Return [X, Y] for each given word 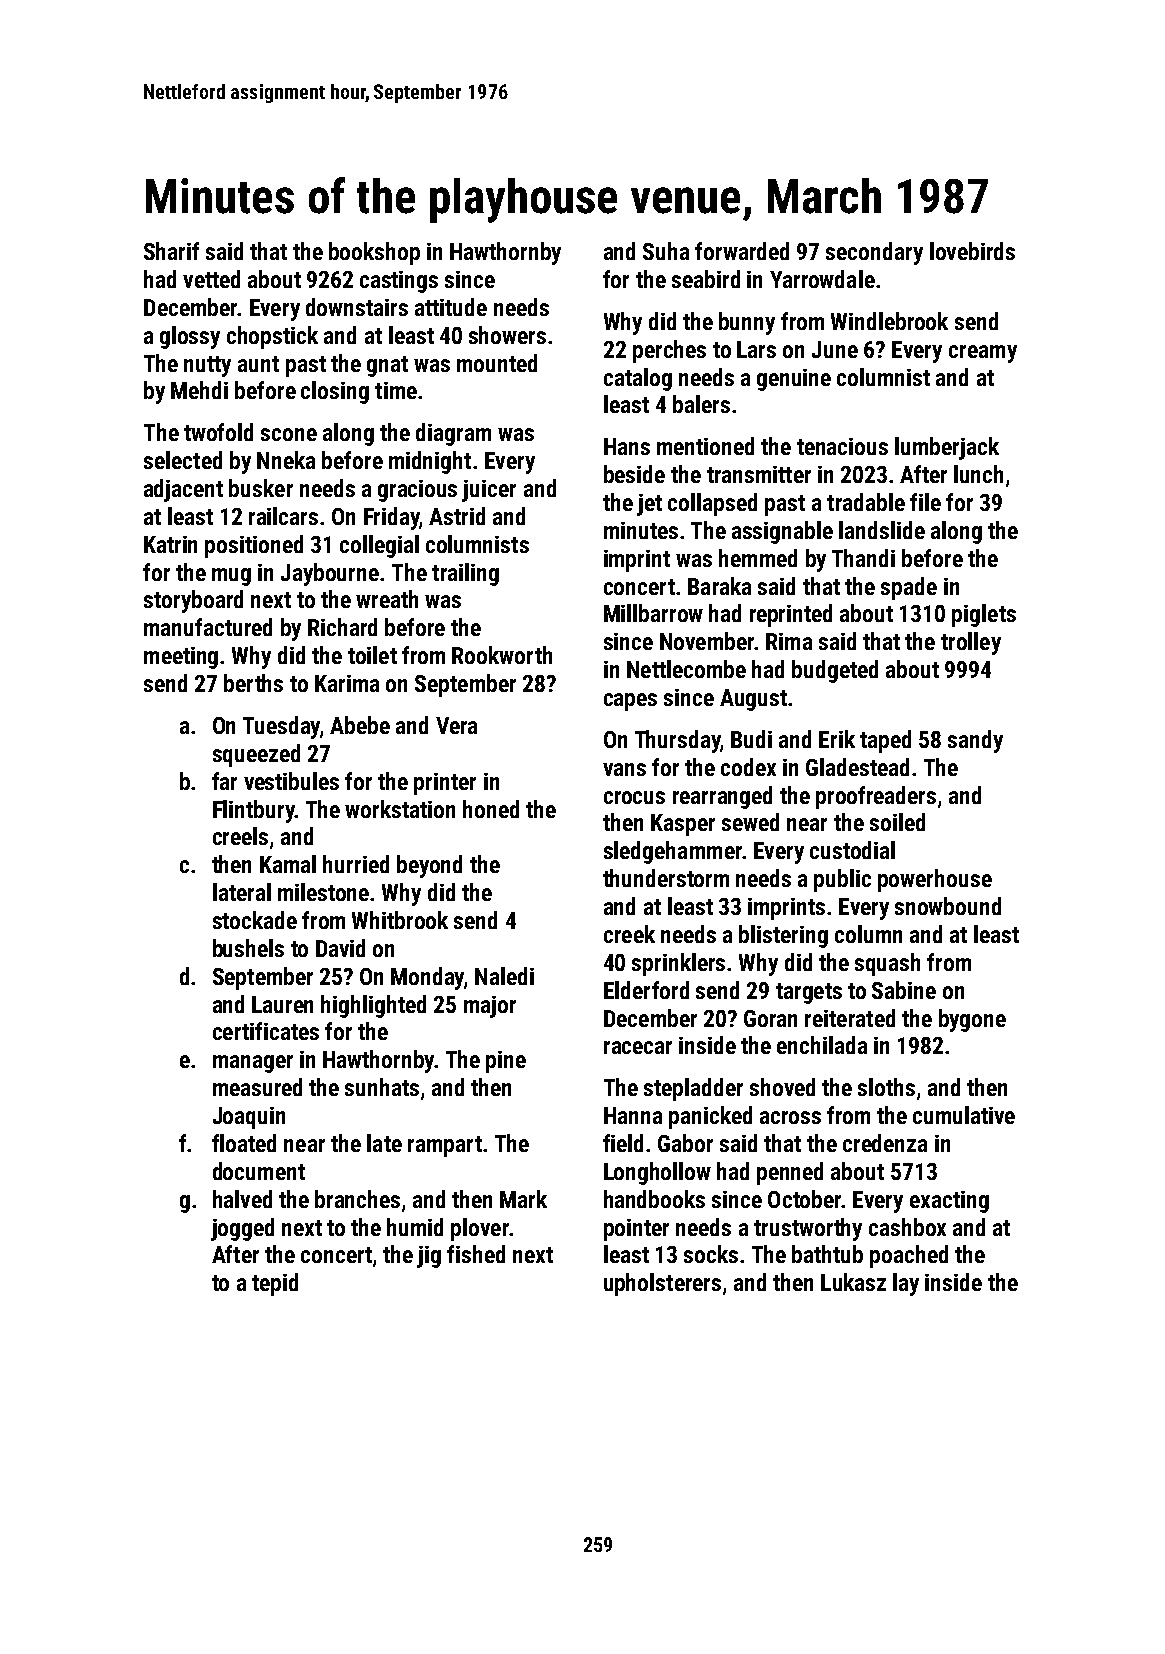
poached [909, 1256]
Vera [456, 725]
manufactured [208, 627]
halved [242, 1199]
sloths [886, 1087]
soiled [897, 822]
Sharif [171, 251]
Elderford [646, 990]
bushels [248, 948]
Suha [666, 251]
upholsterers [662, 1284]
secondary [874, 253]
